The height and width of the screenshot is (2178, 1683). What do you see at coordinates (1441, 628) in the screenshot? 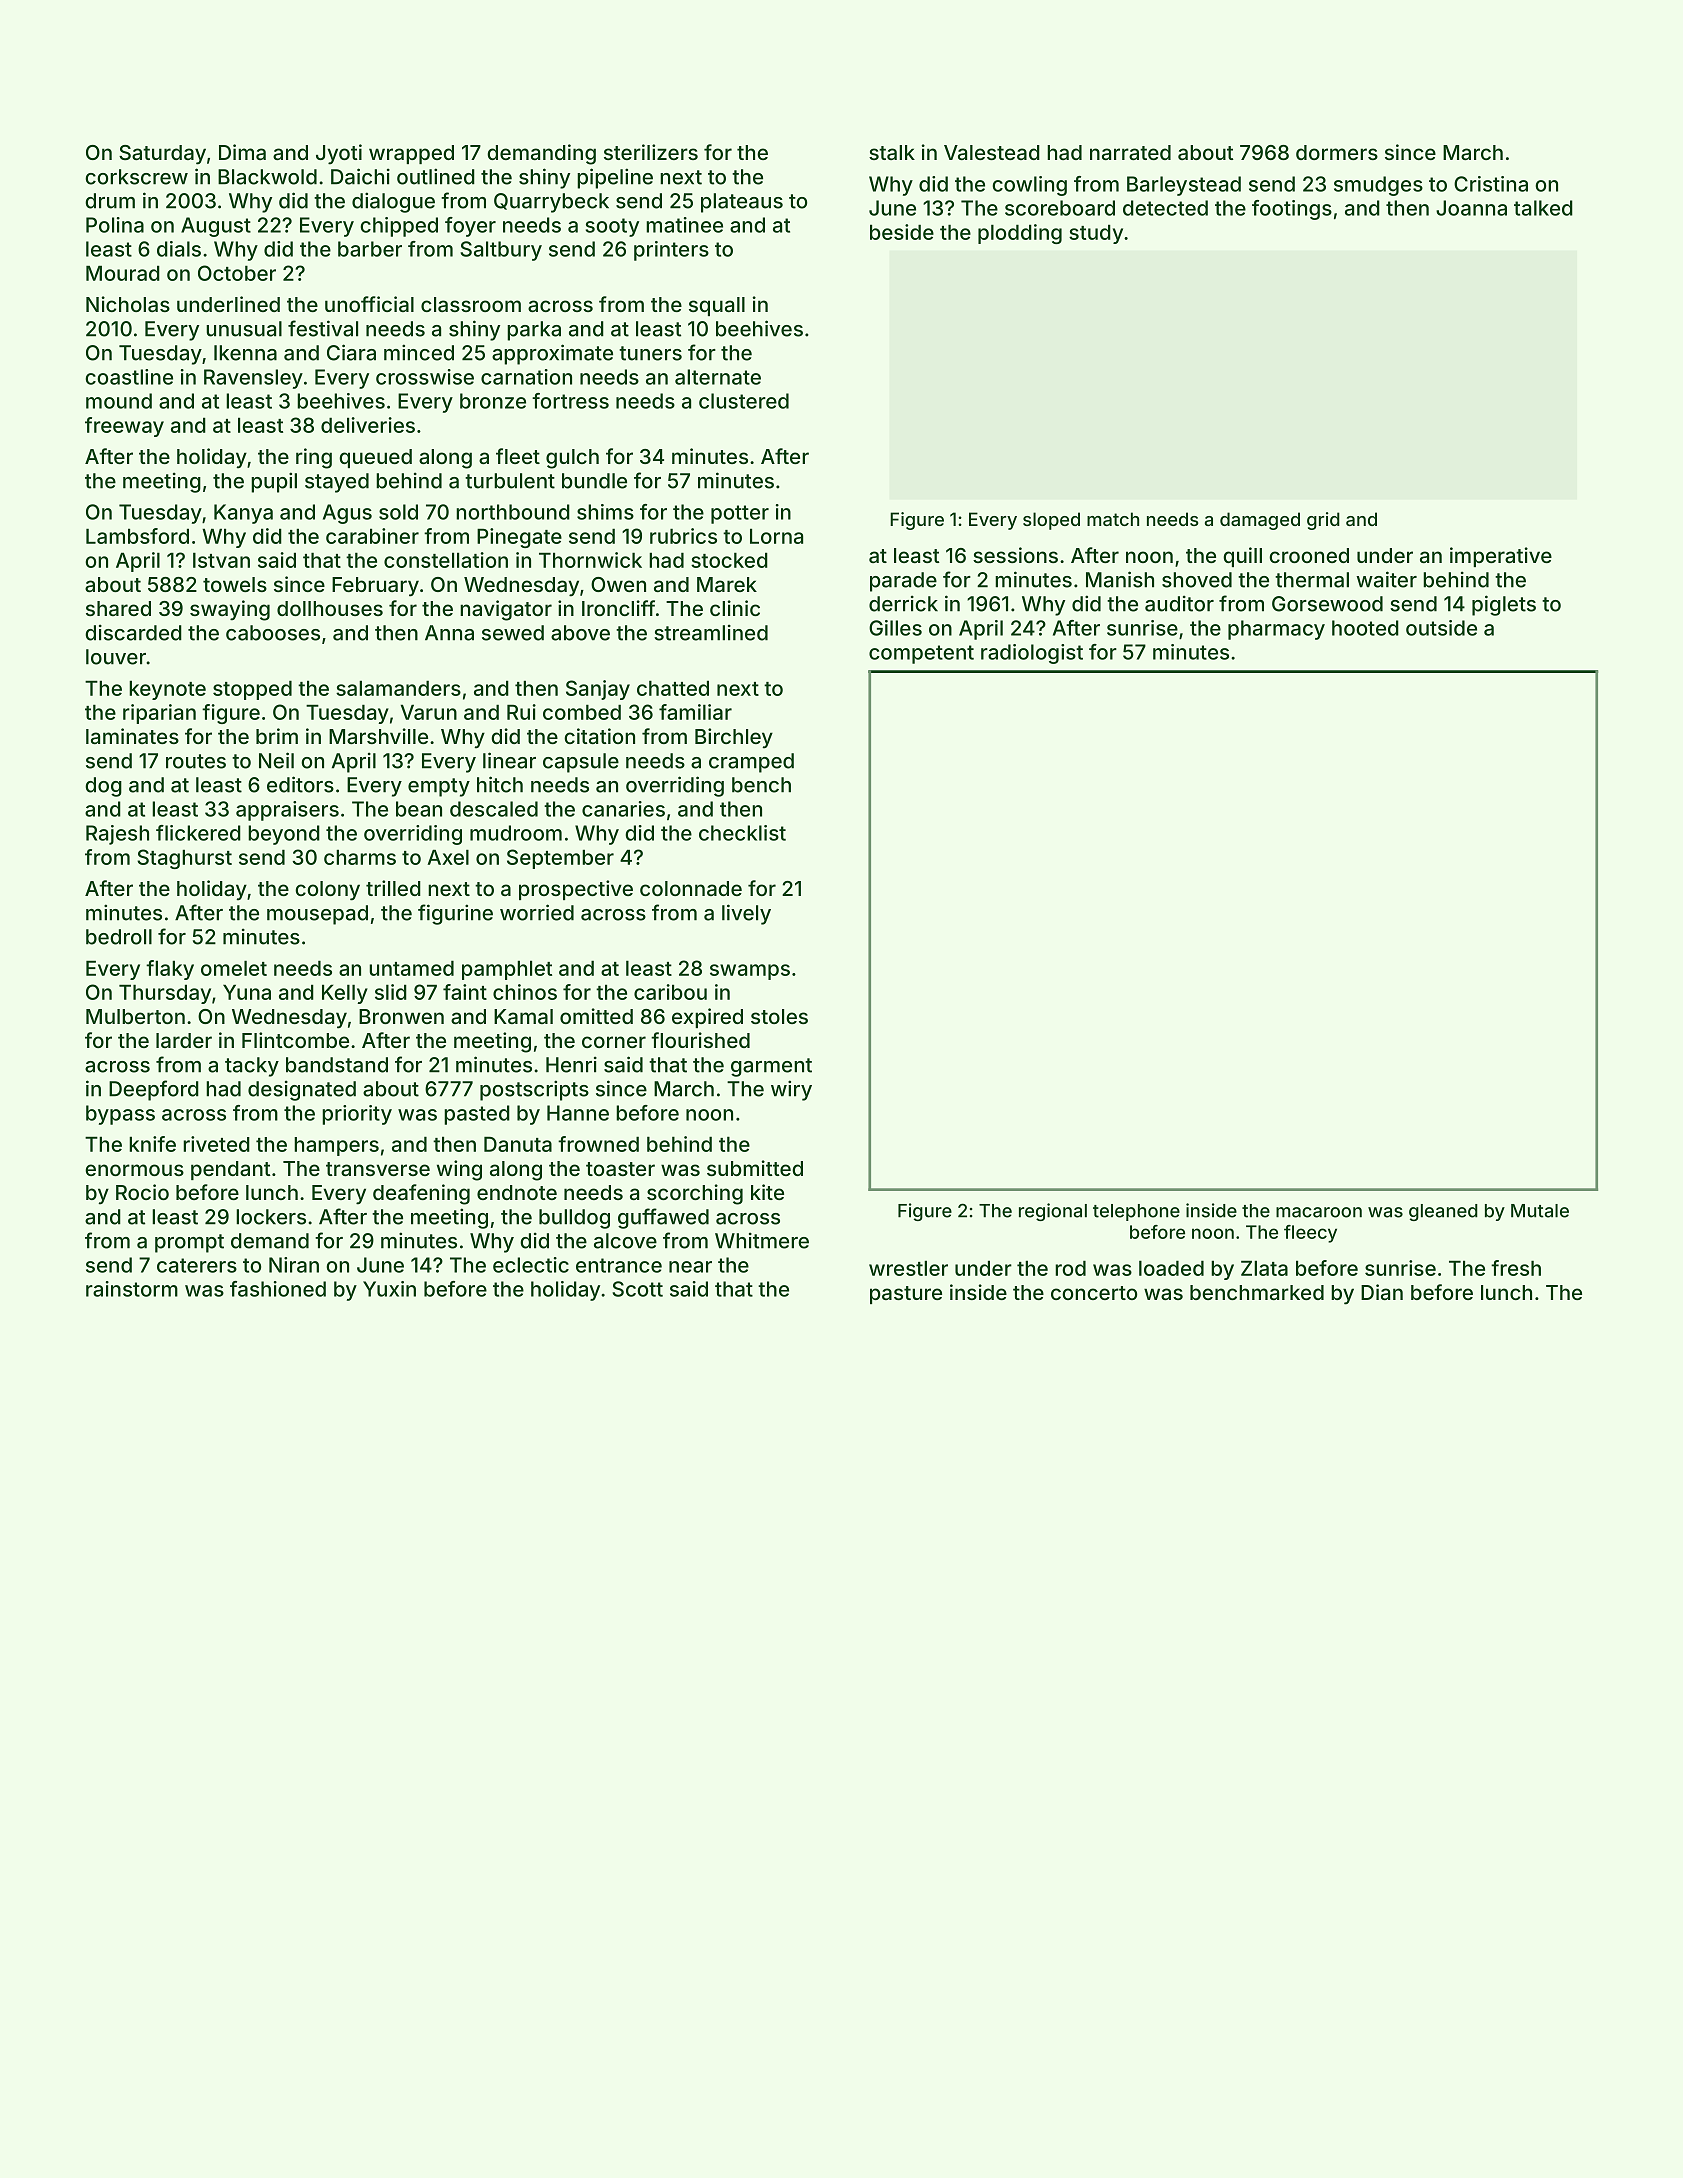
I see `outside` at bounding box center [1441, 628].
